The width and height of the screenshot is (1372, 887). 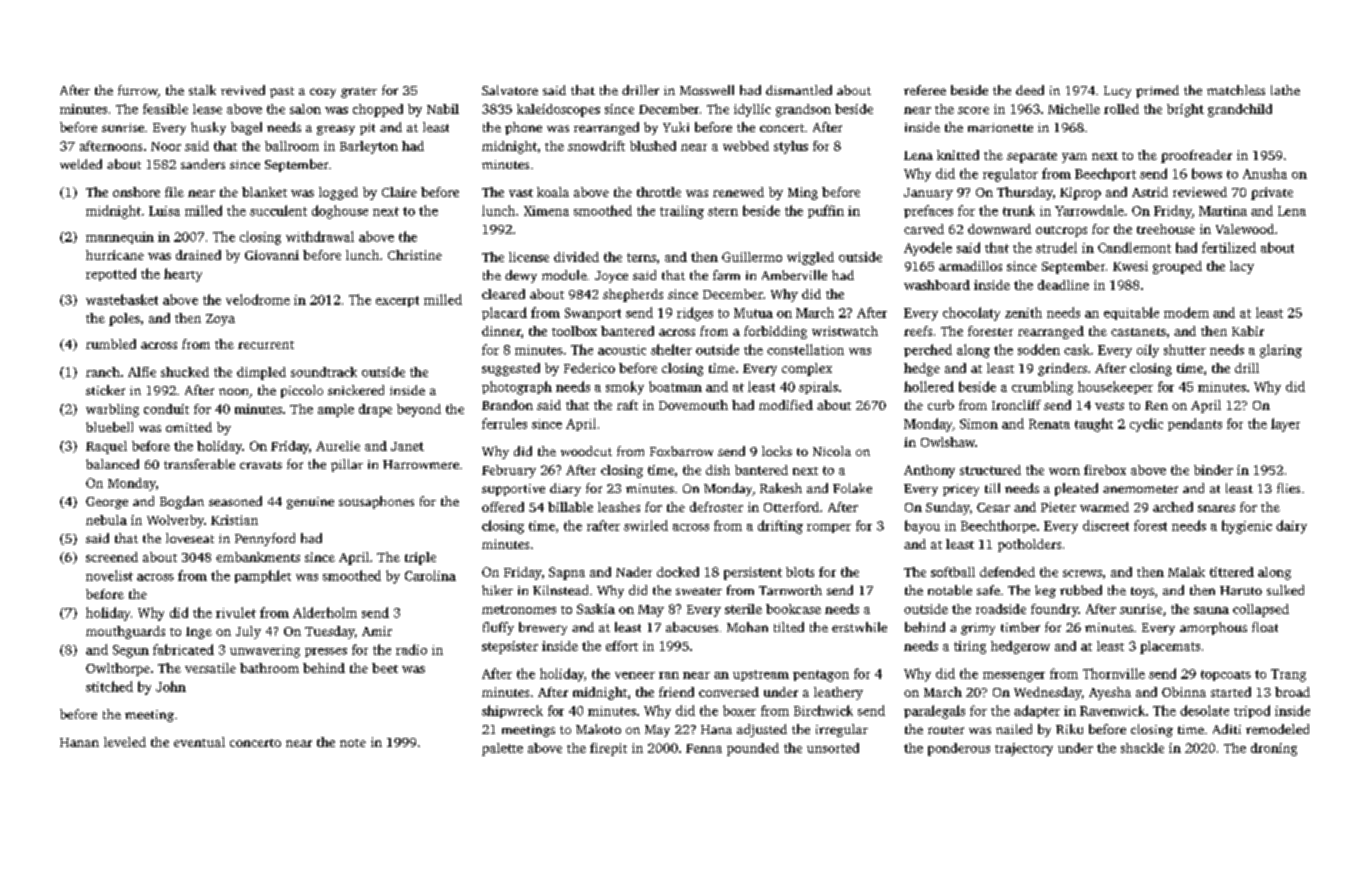 What do you see at coordinates (111, 274) in the screenshot?
I see `repotted` at bounding box center [111, 274].
